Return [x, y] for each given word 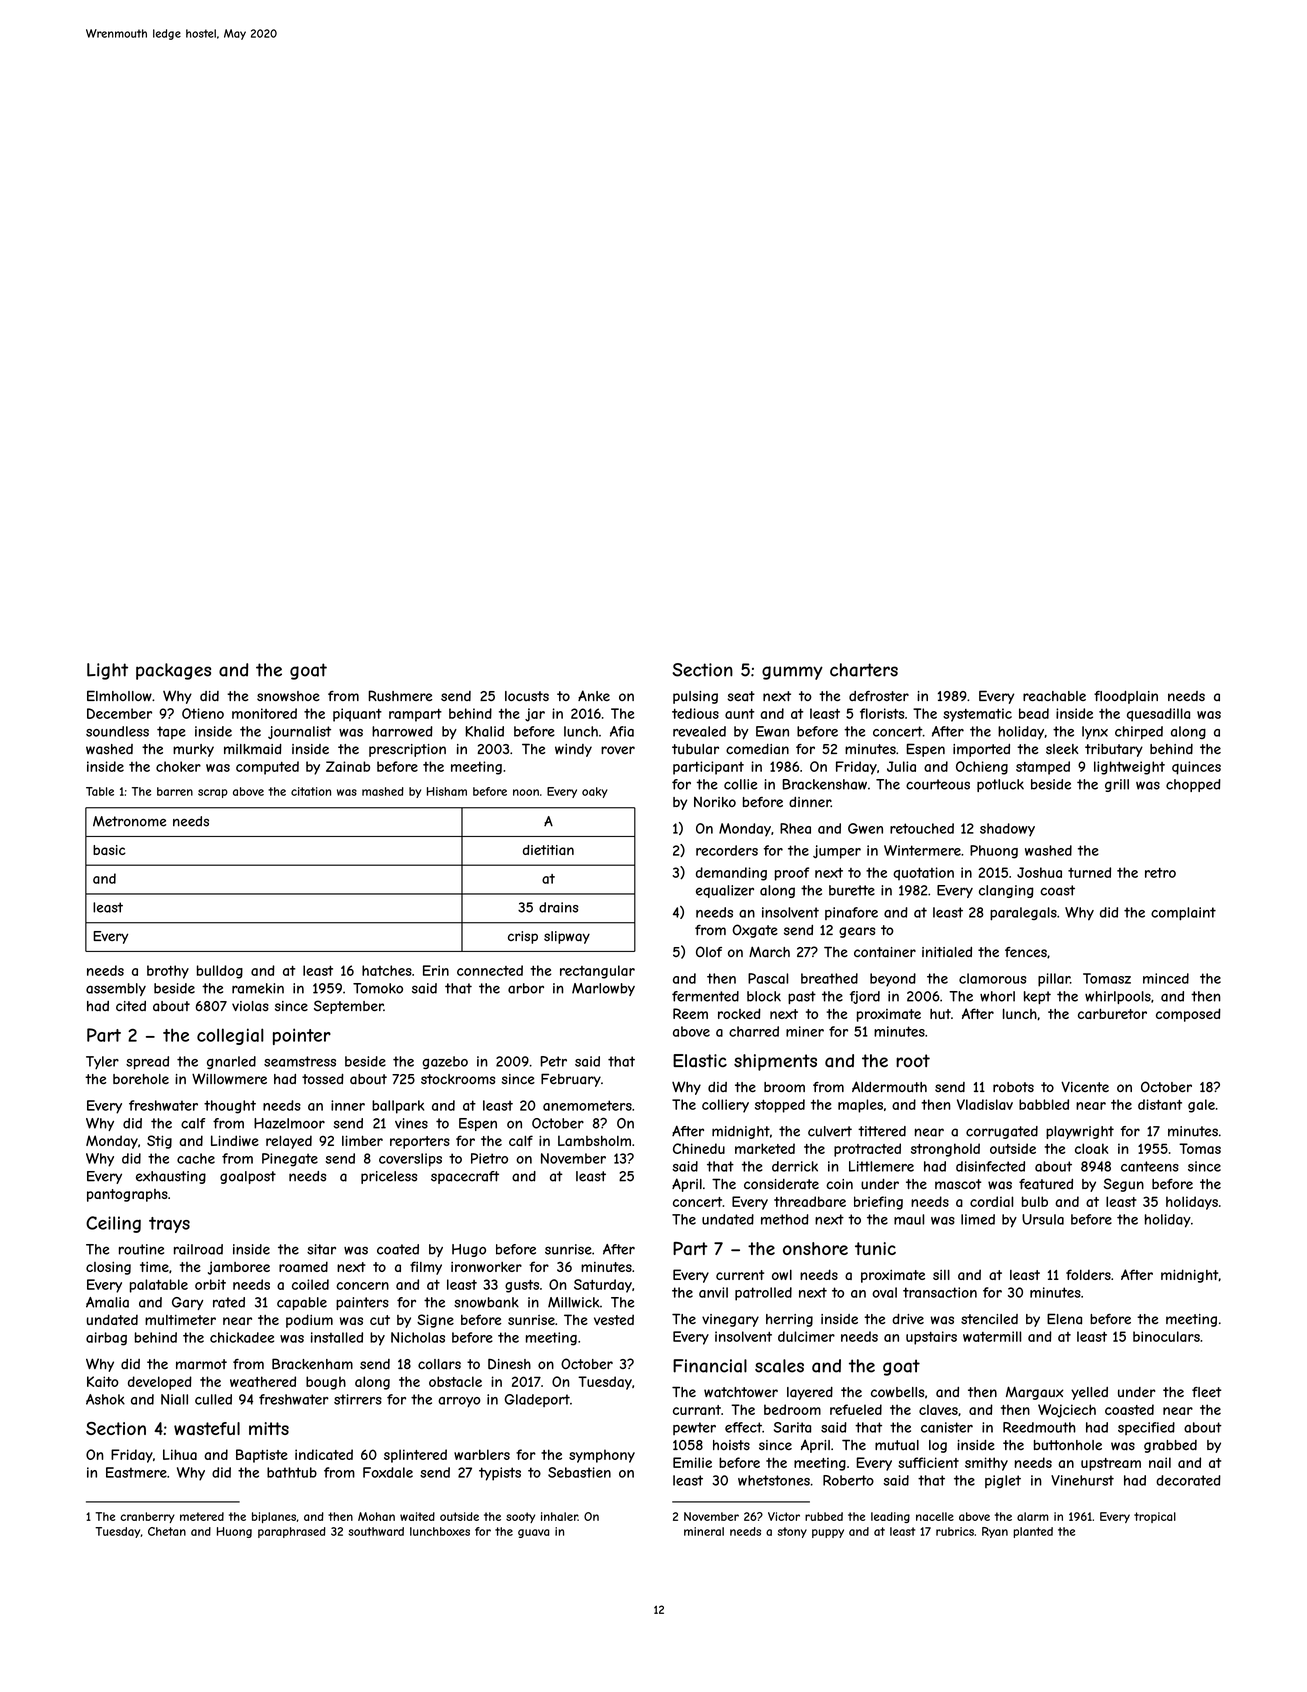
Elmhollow [119, 695]
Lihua [180, 1454]
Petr [553, 1061]
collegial [230, 1036]
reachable [1054, 696]
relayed [289, 1142]
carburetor [1112, 1013]
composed [1188, 1015]
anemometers [587, 1105]
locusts [527, 696]
